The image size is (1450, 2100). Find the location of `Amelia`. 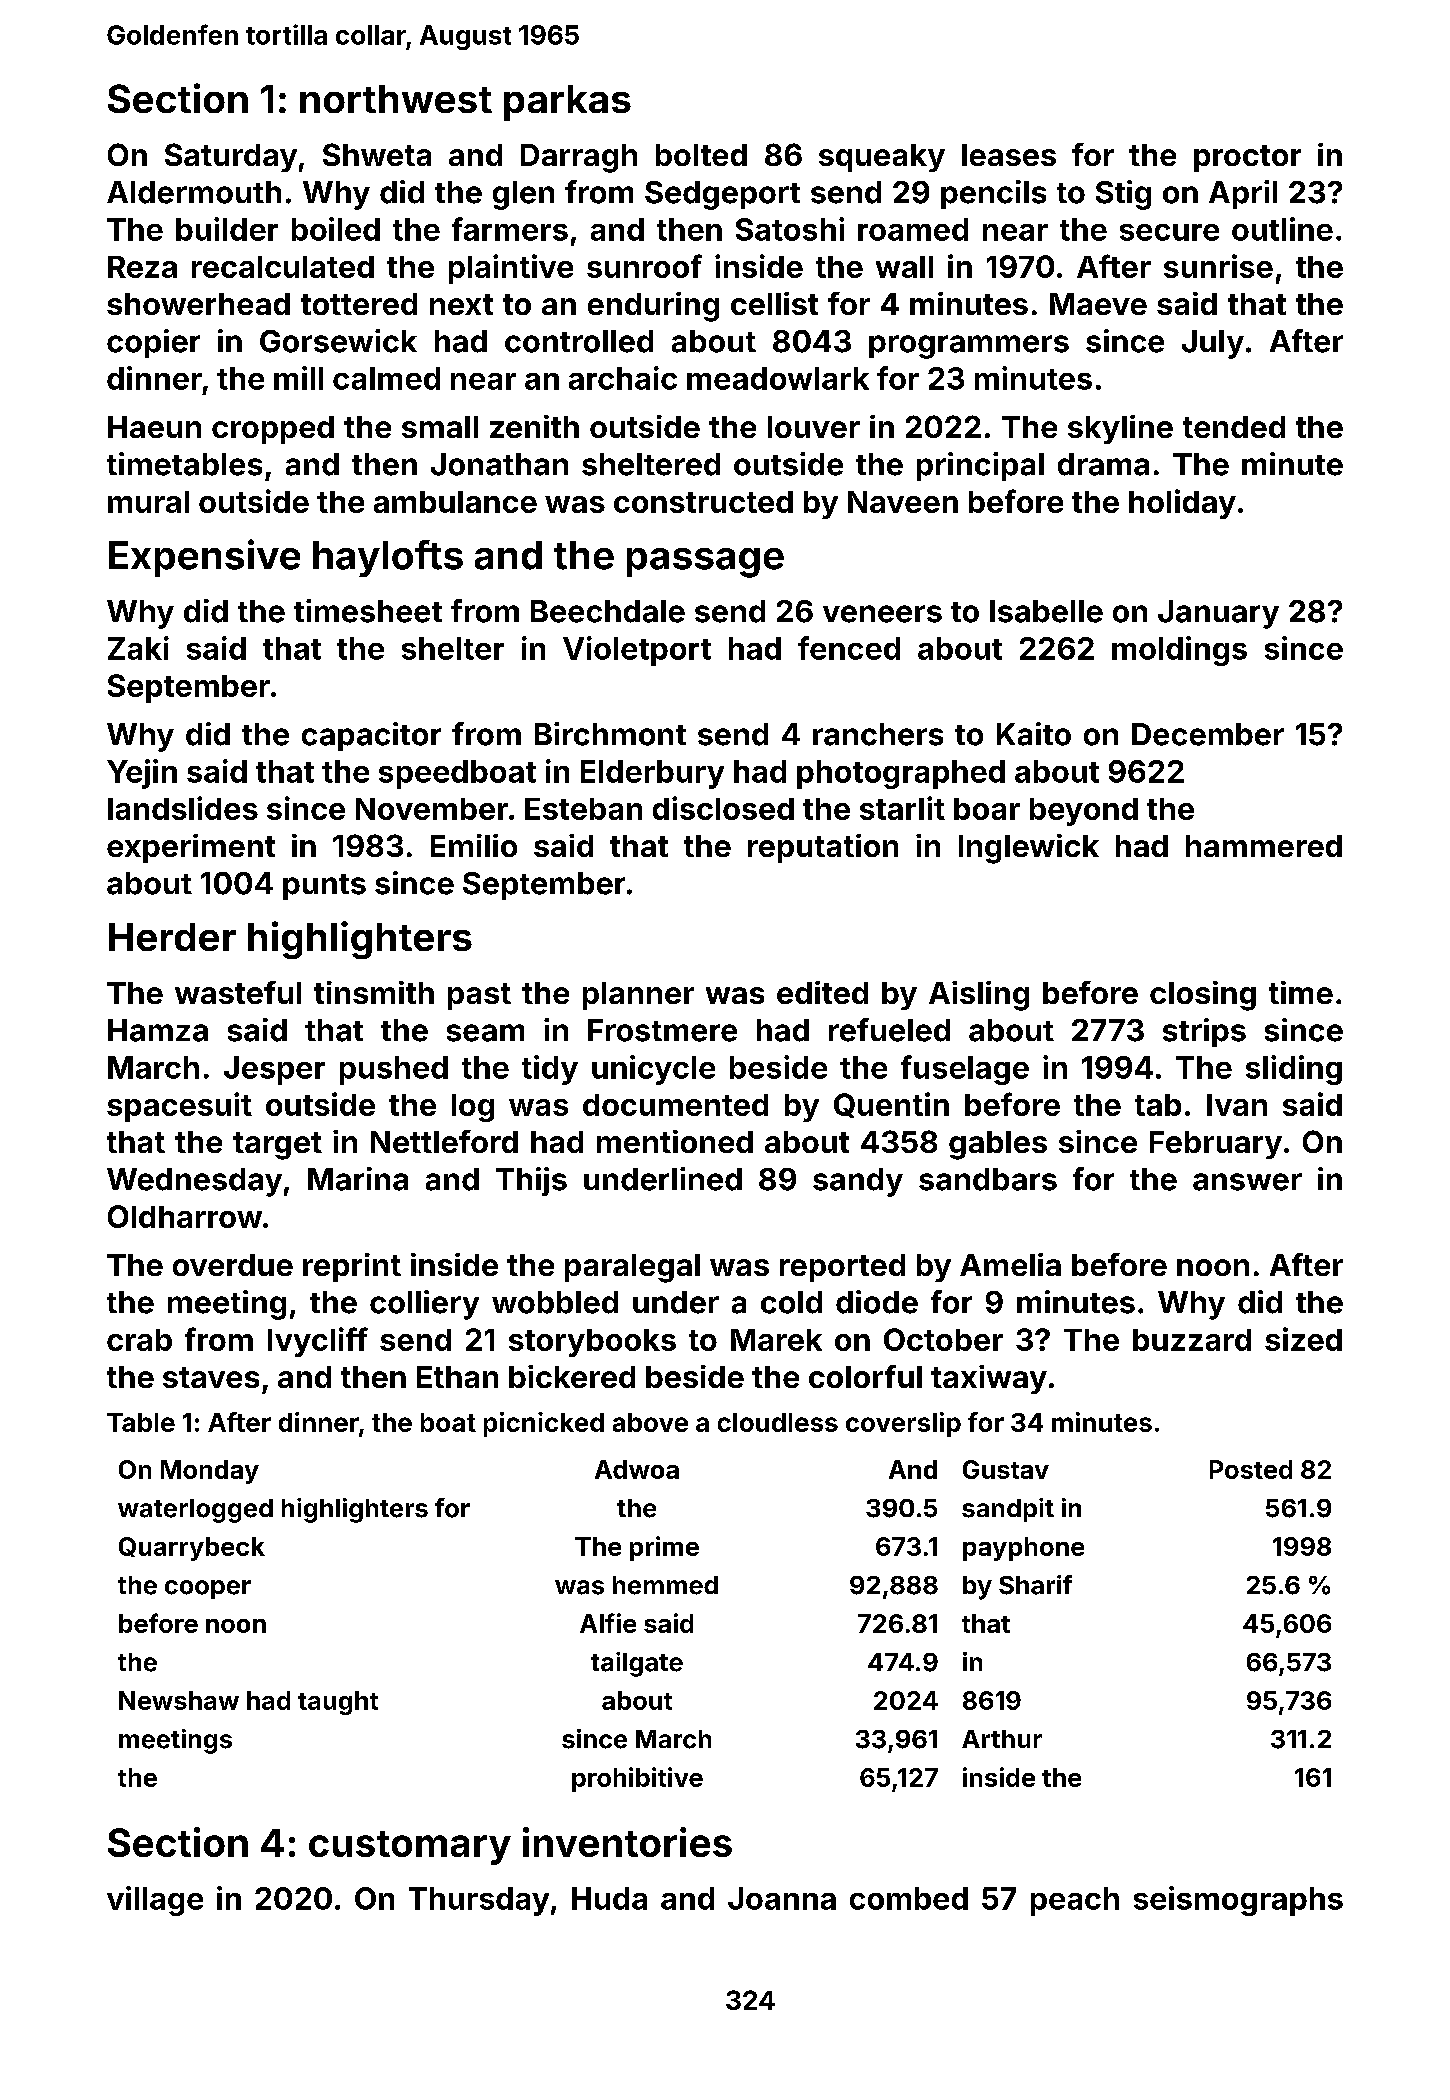

Amelia is located at coordinates (1010, 1264).
